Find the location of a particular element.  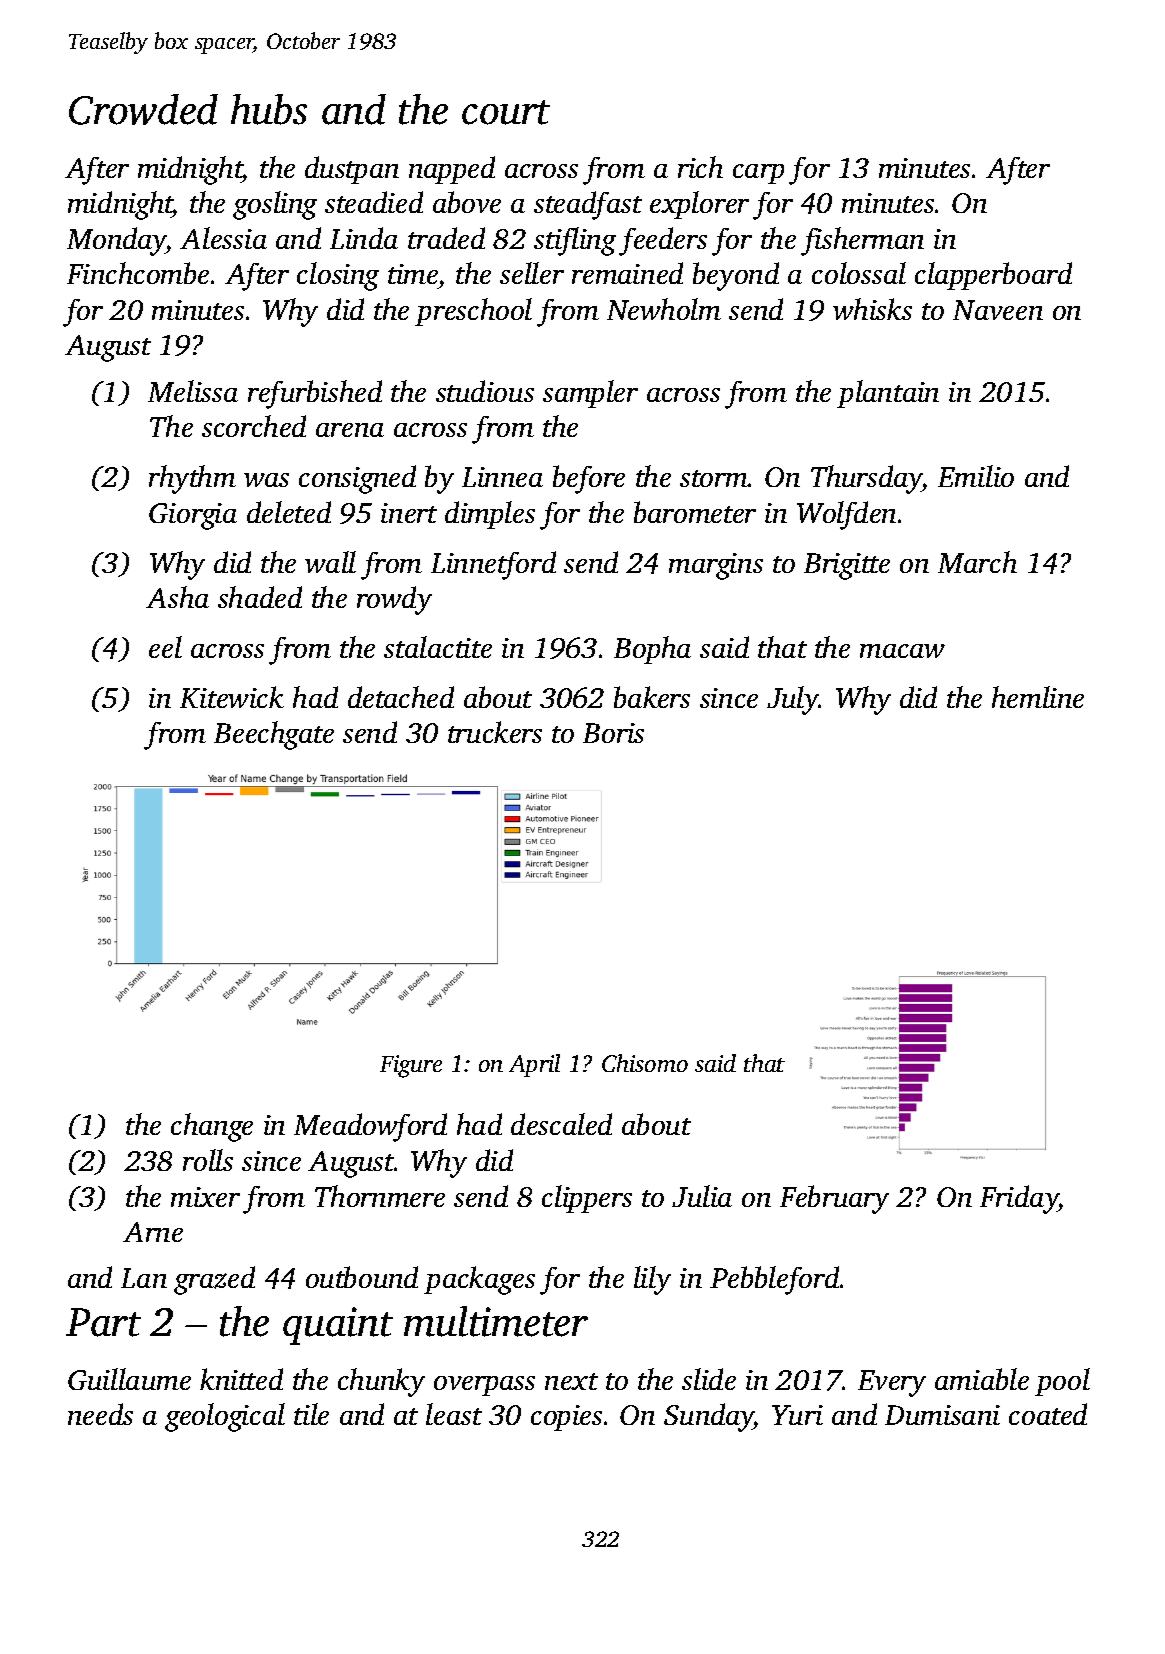

Arne is located at coordinates (153, 1232).
